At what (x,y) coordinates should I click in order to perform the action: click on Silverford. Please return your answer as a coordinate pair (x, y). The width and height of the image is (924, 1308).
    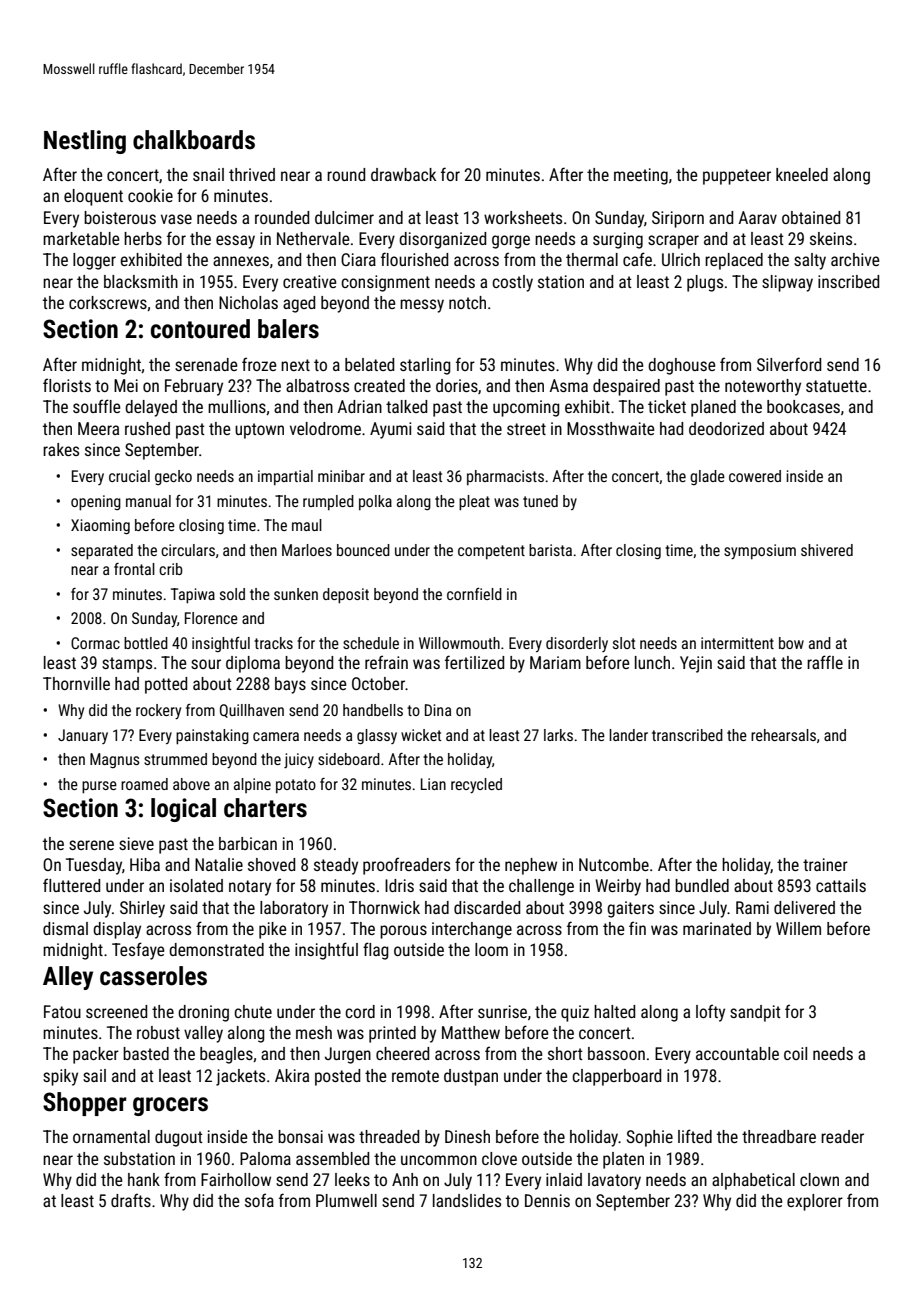
    Looking at the image, I should click on (789, 364).
